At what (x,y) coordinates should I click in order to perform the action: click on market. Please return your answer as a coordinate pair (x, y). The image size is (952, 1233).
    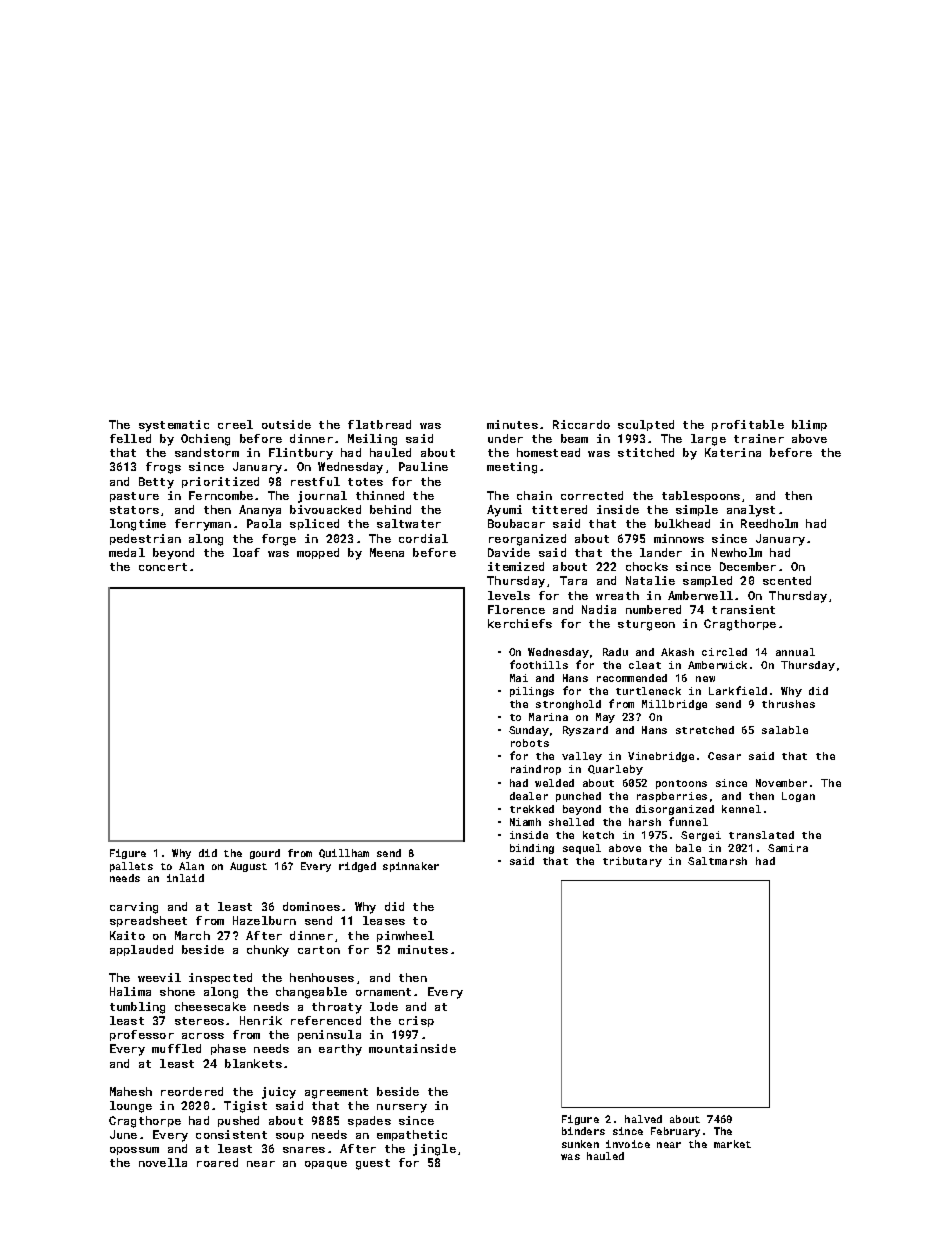
    Looking at the image, I should click on (732, 1144).
